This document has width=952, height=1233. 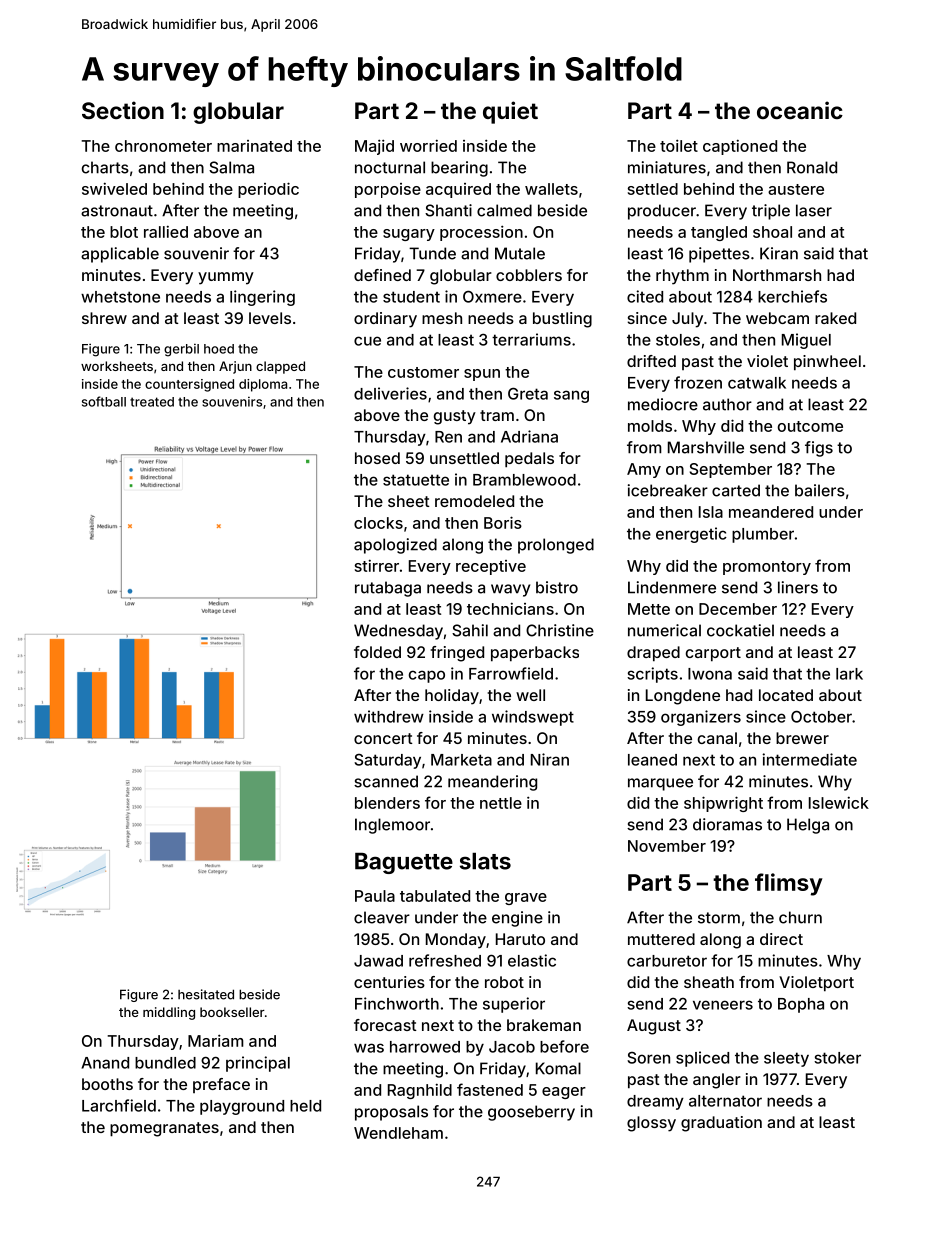 I want to click on folded, so click(x=377, y=652).
